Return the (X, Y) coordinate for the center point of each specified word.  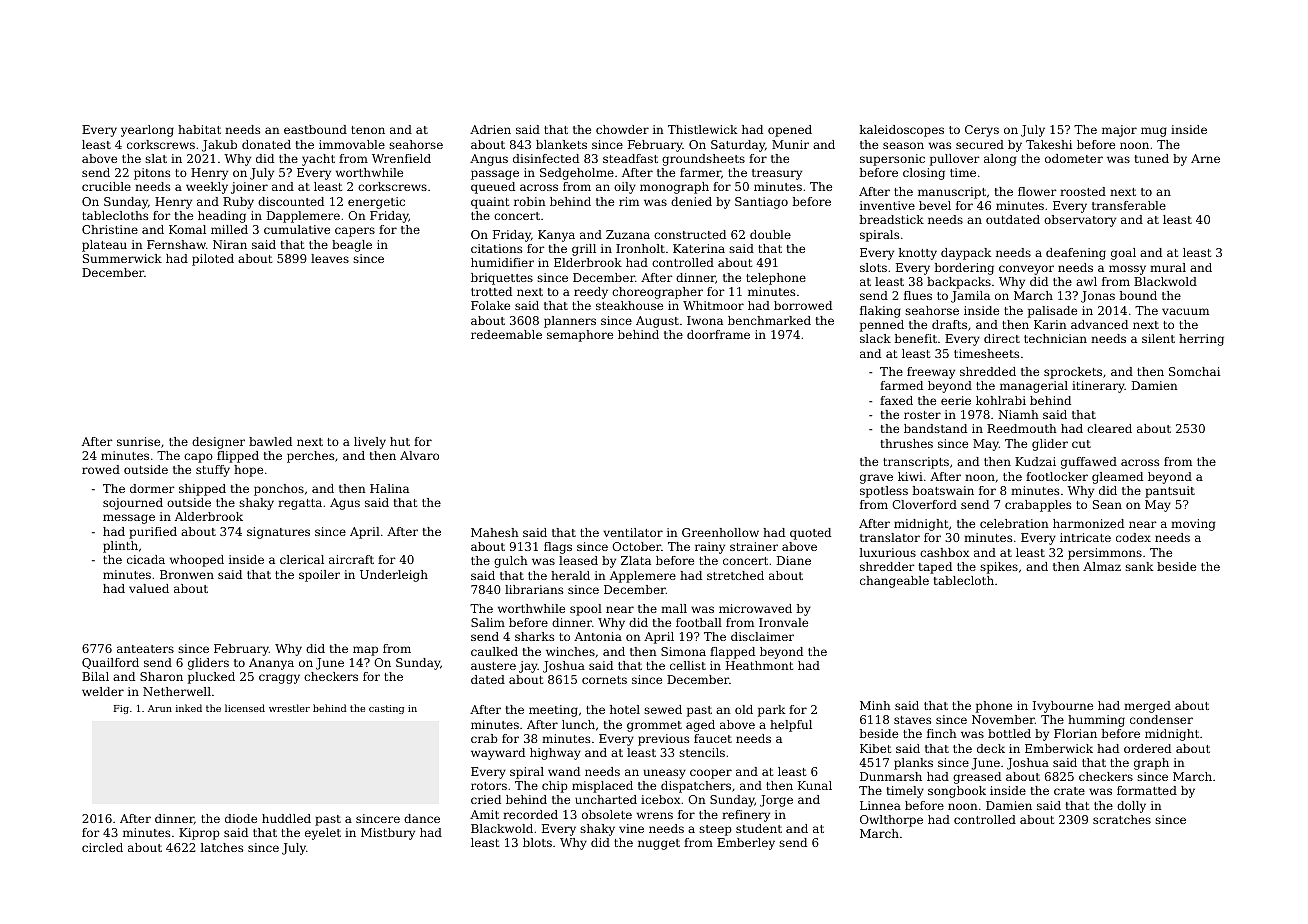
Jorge (776, 801)
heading (222, 217)
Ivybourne (1063, 707)
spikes (999, 568)
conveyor (1026, 270)
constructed (690, 234)
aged (700, 726)
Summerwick (122, 258)
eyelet (323, 834)
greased (977, 778)
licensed (245, 708)
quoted (810, 534)
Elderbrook (588, 262)
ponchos (279, 490)
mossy (1127, 270)
